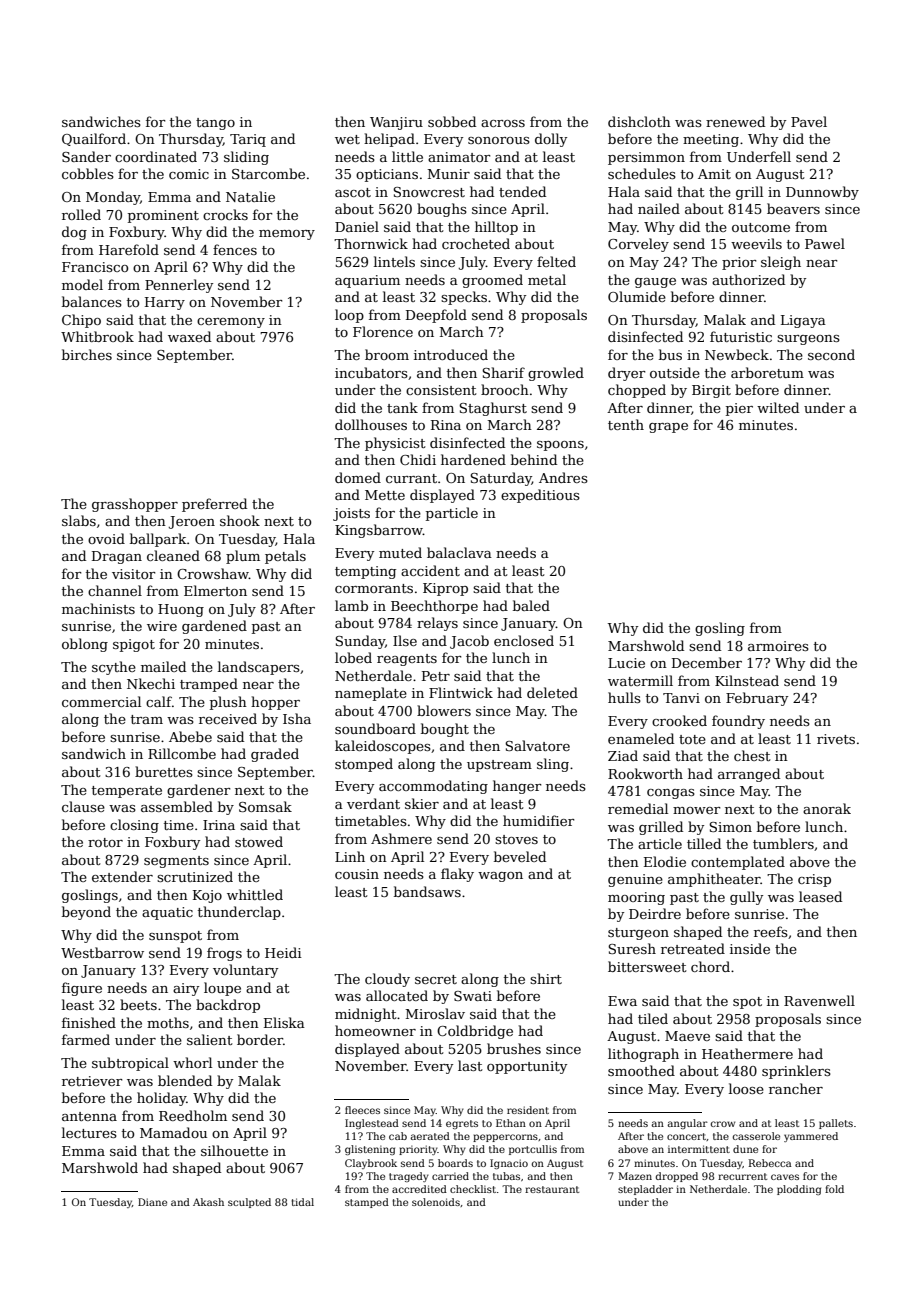  Describe the element at coordinates (362, 1110) in the screenshot. I see `fleeces` at that location.
